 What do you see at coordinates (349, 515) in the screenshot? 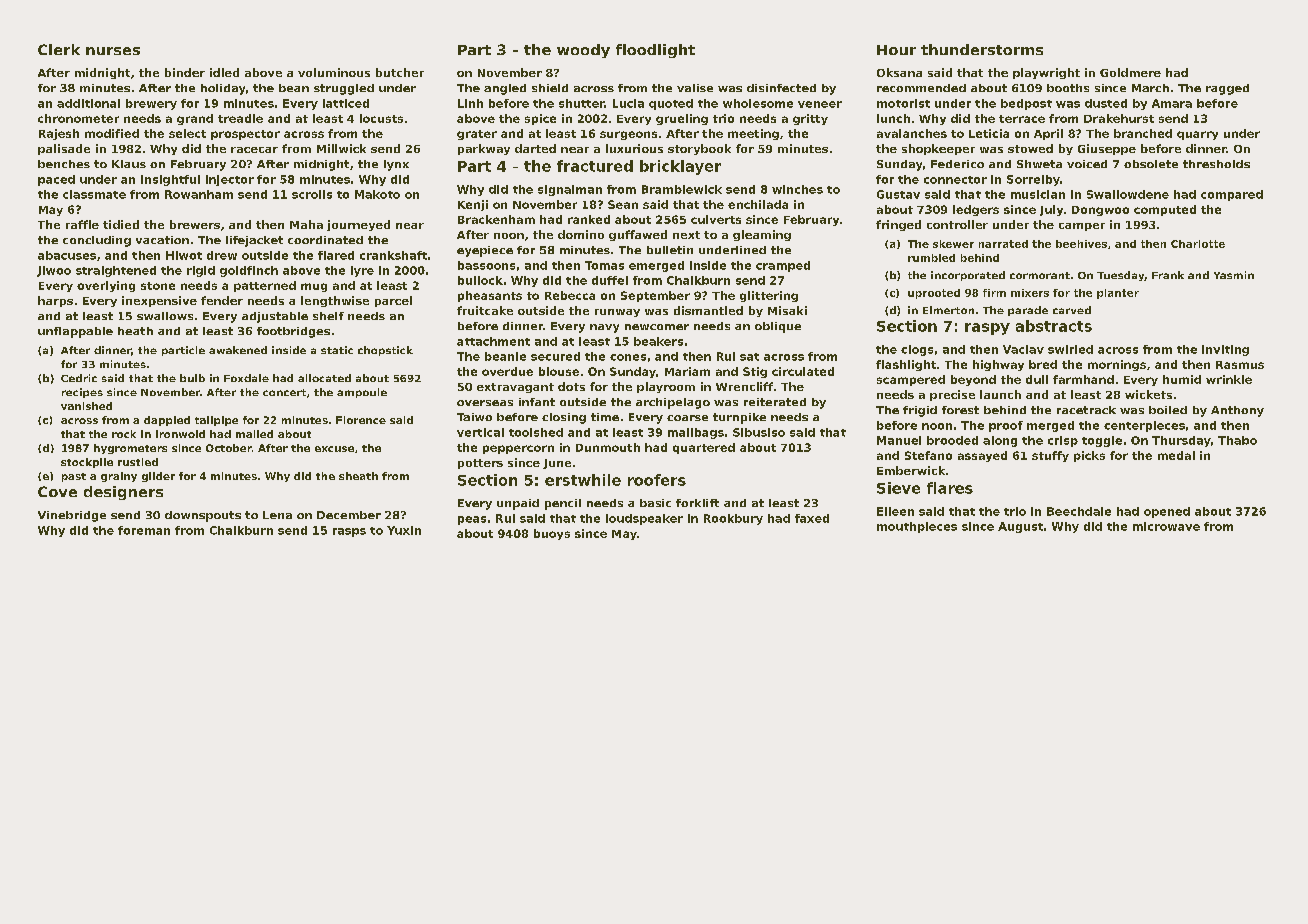
I see `December` at bounding box center [349, 515].
